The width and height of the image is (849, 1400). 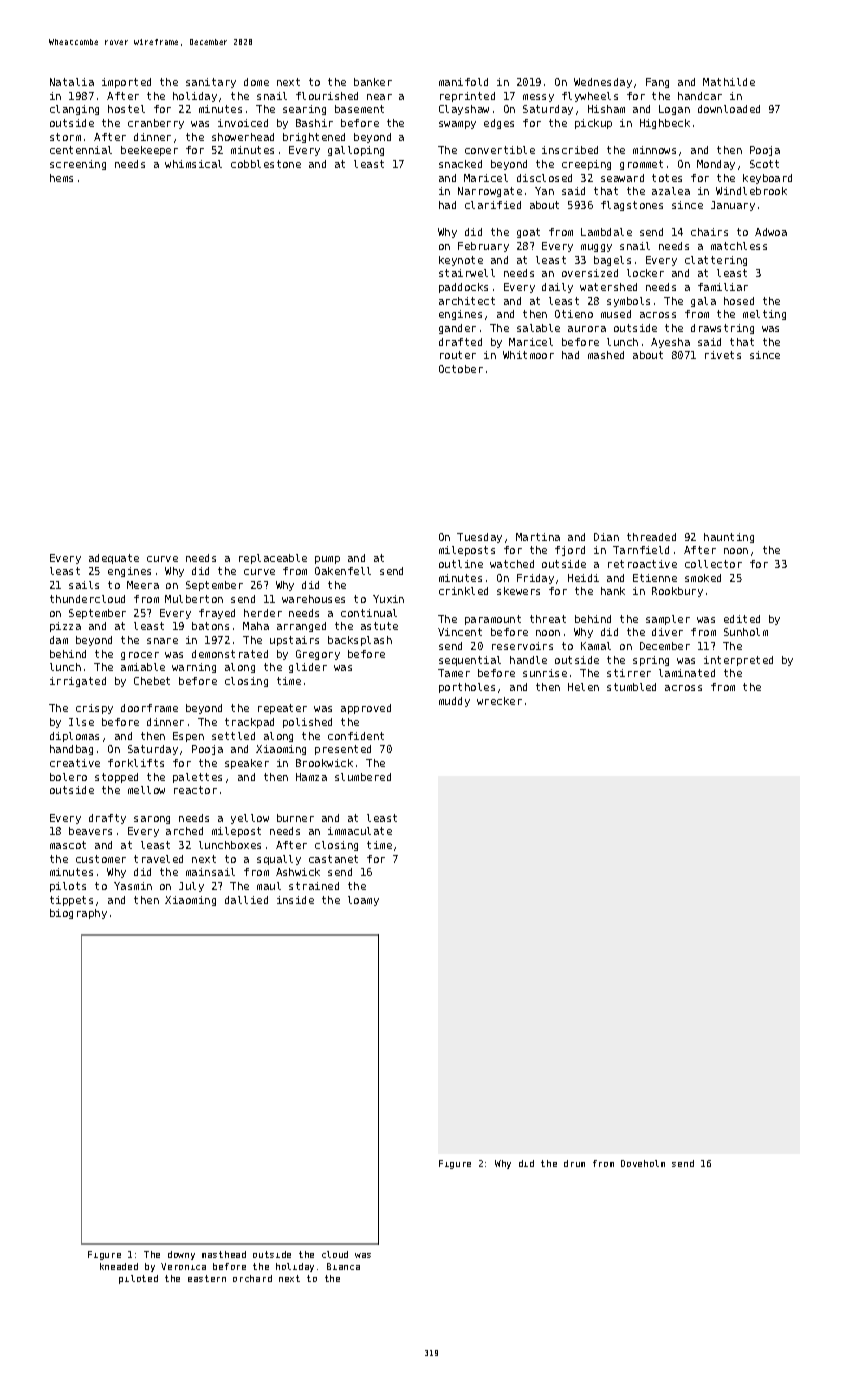 I want to click on Espen, so click(x=188, y=737).
